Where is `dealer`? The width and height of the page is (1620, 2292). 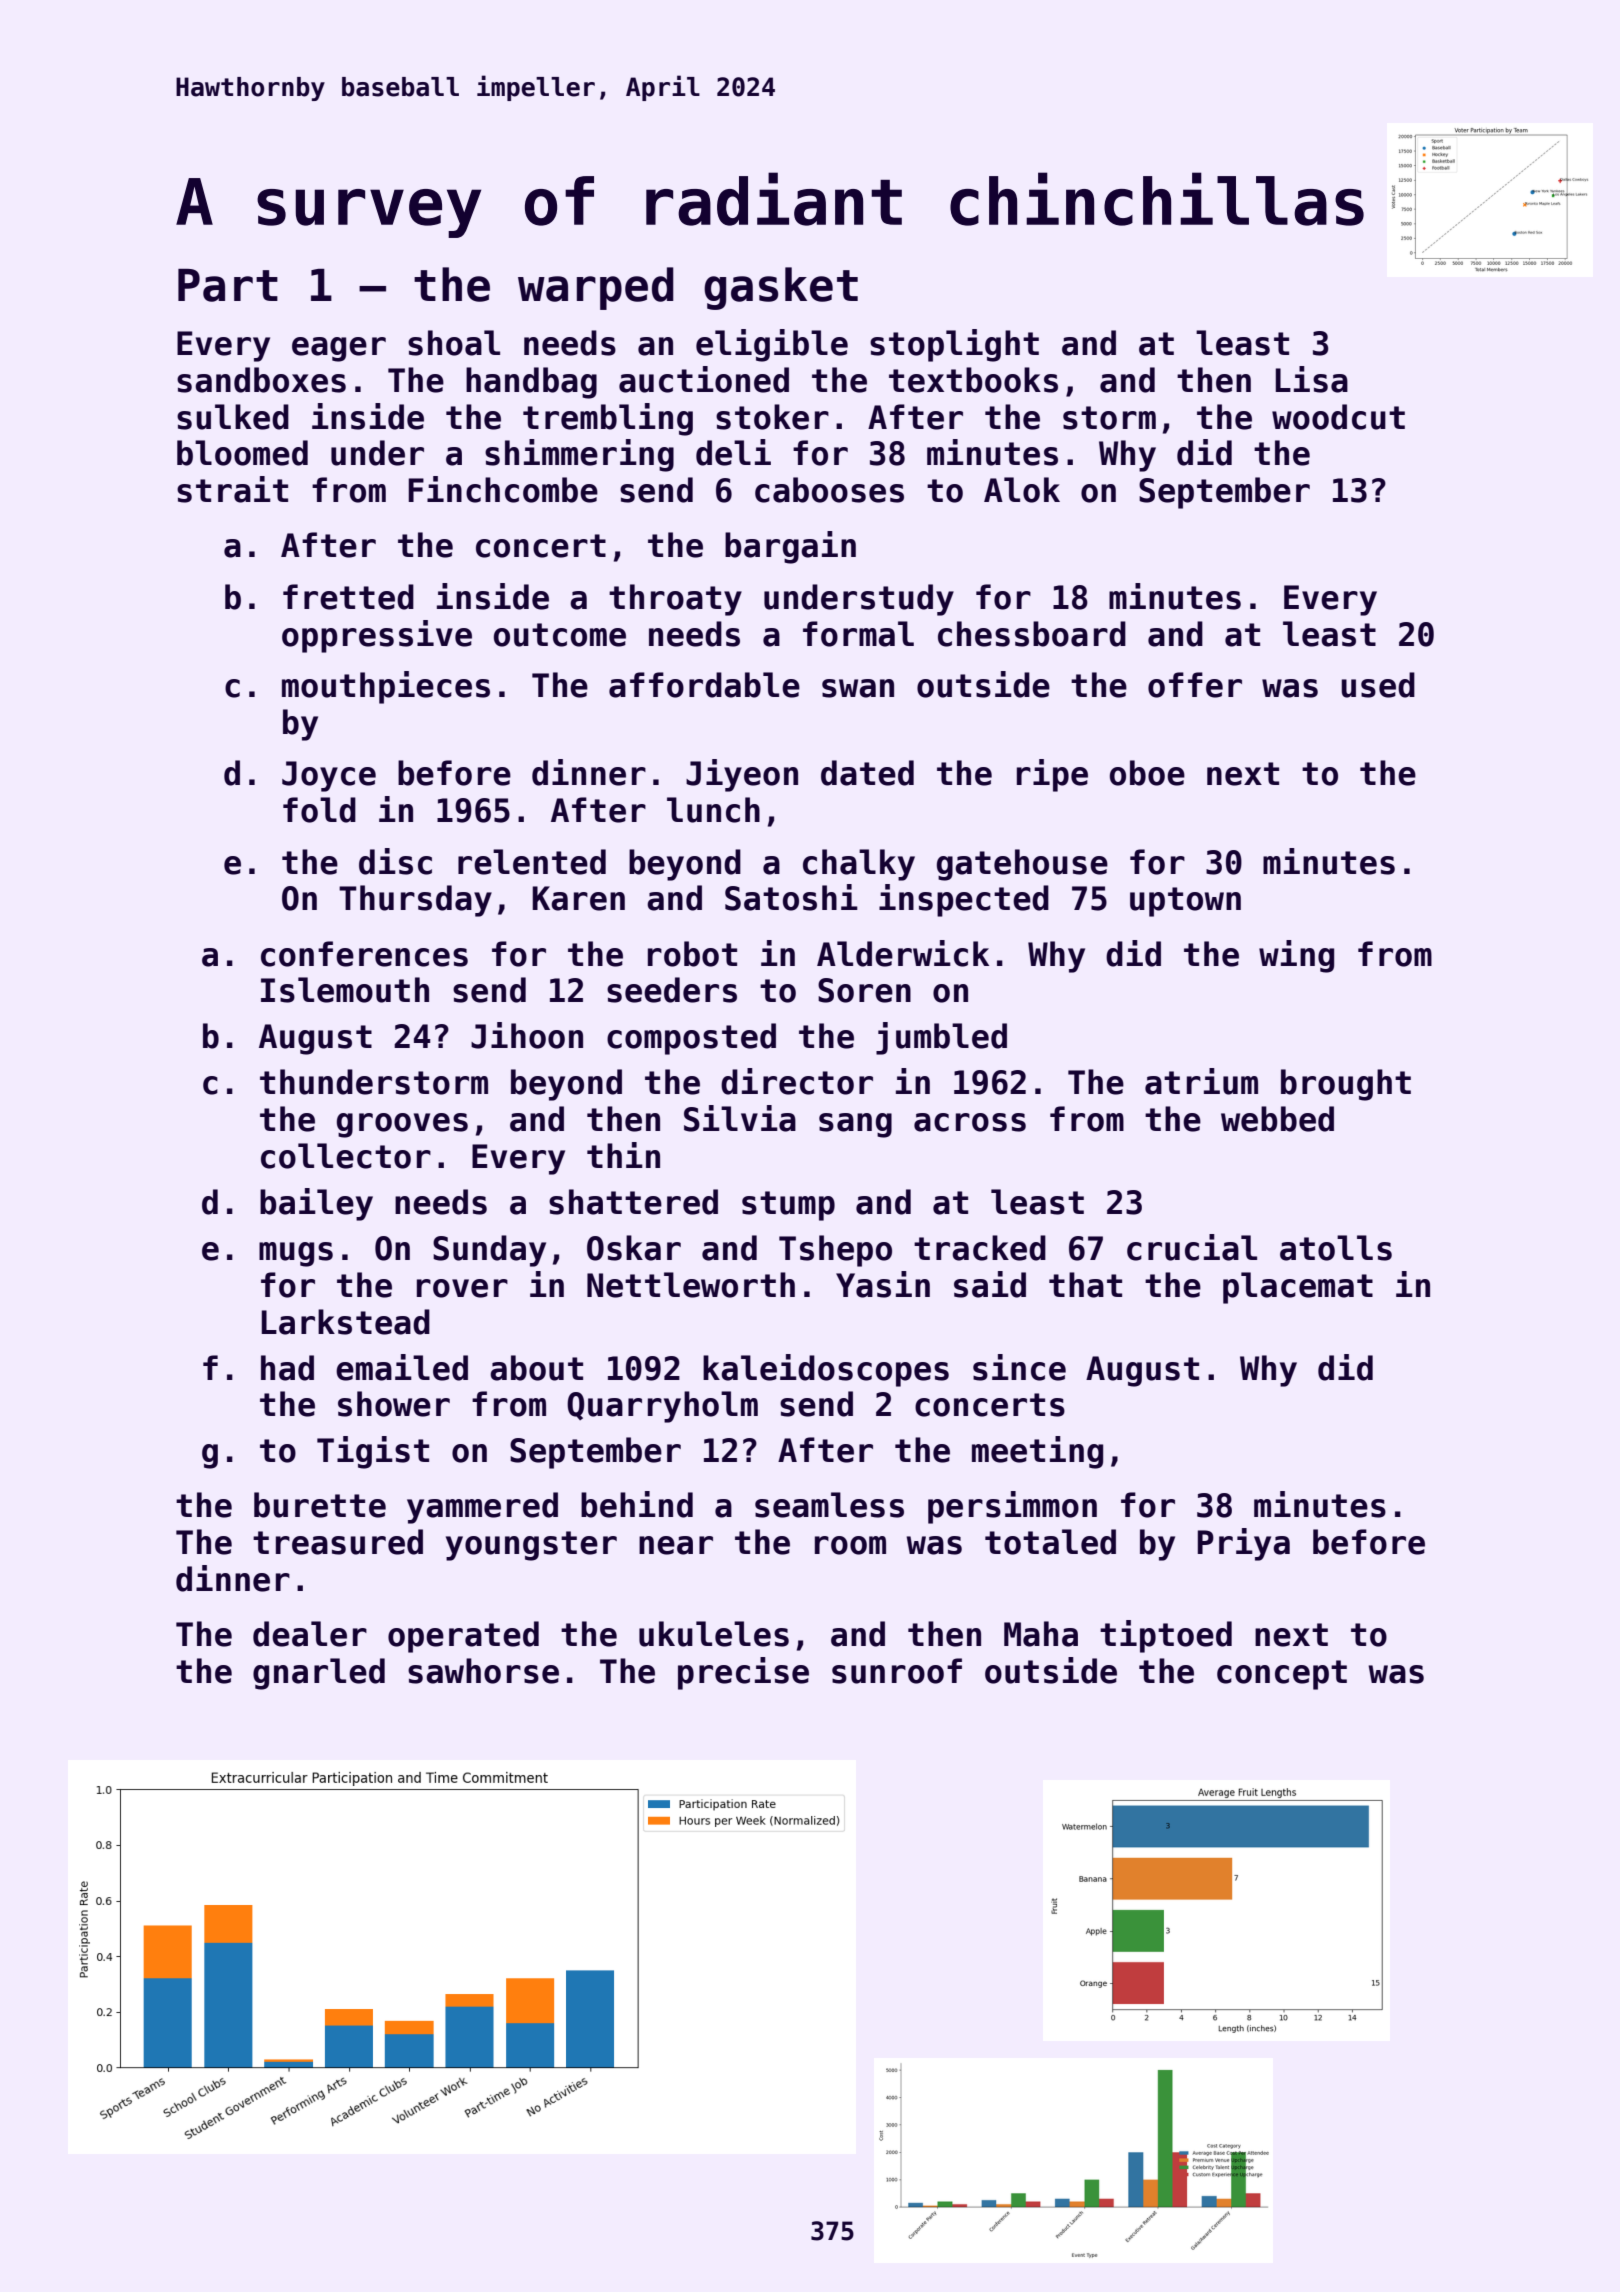 dealer is located at coordinates (310, 1634).
